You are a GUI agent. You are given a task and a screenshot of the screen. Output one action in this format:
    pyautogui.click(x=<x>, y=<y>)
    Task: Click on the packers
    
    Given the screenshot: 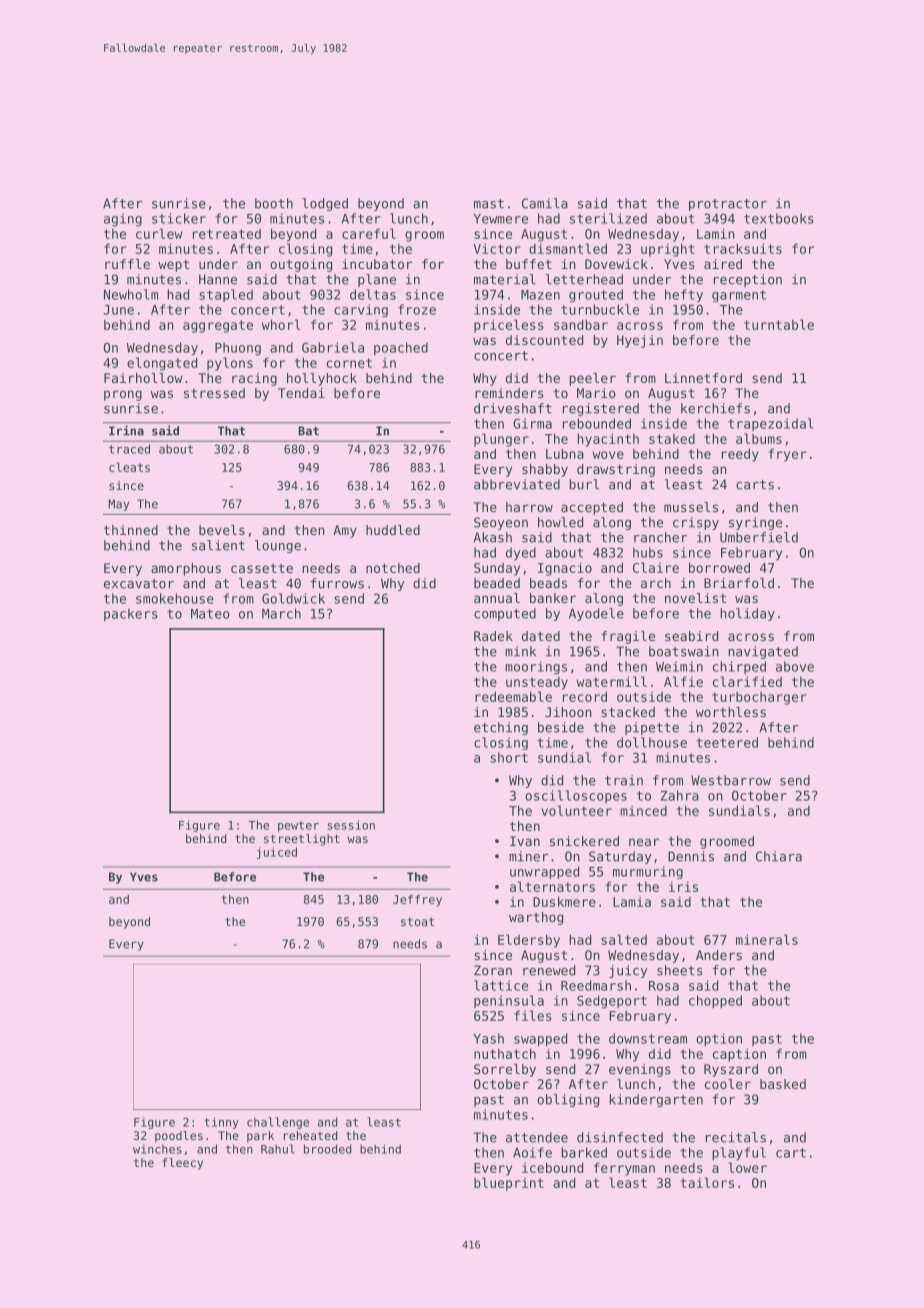 What is the action you would take?
    pyautogui.click(x=131, y=614)
